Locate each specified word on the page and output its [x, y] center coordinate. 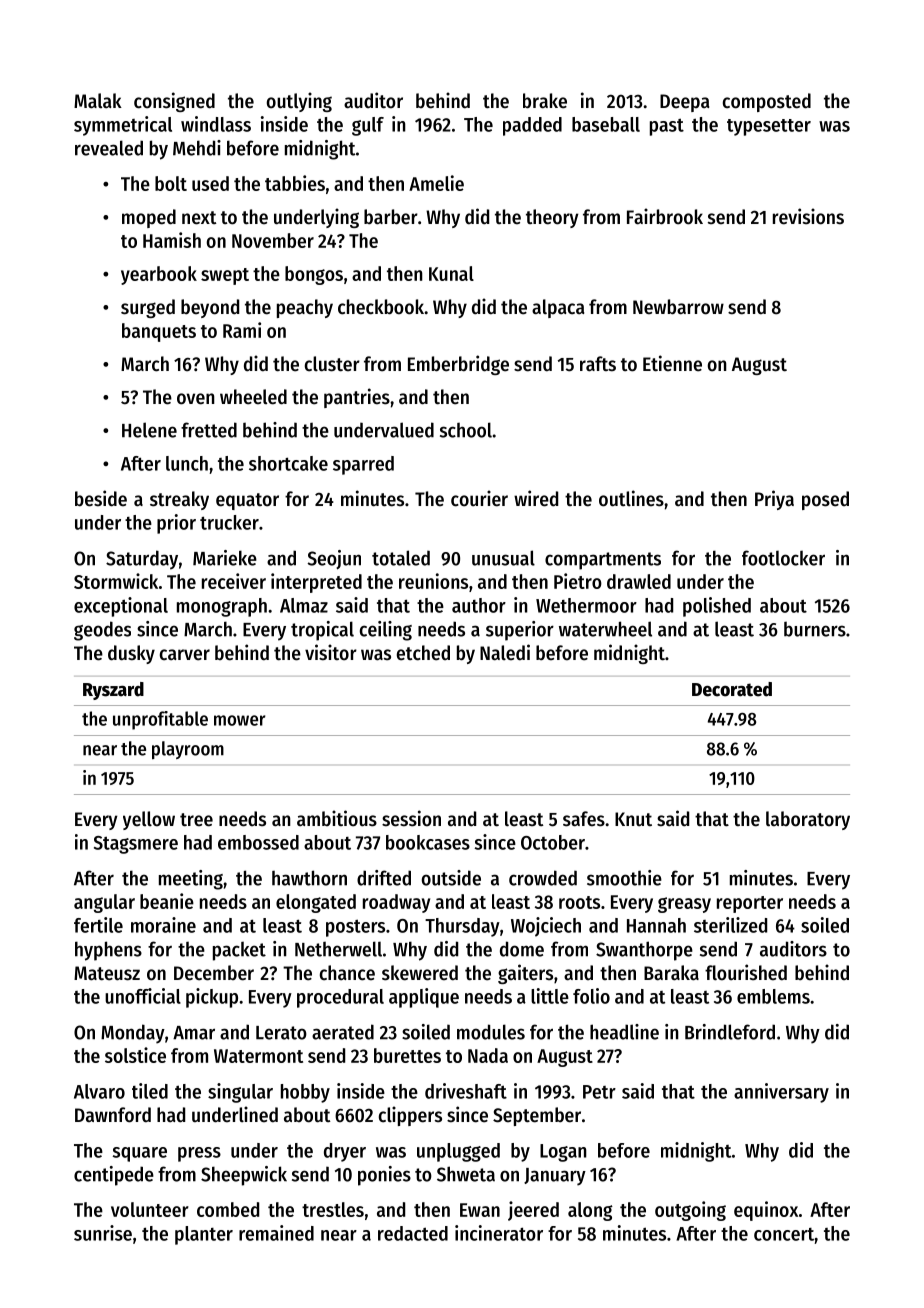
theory [552, 218]
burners [815, 629]
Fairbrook [665, 216]
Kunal [451, 273]
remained [276, 1233]
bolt [171, 183]
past [667, 127]
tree [196, 820]
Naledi [505, 652]
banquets [159, 332]
